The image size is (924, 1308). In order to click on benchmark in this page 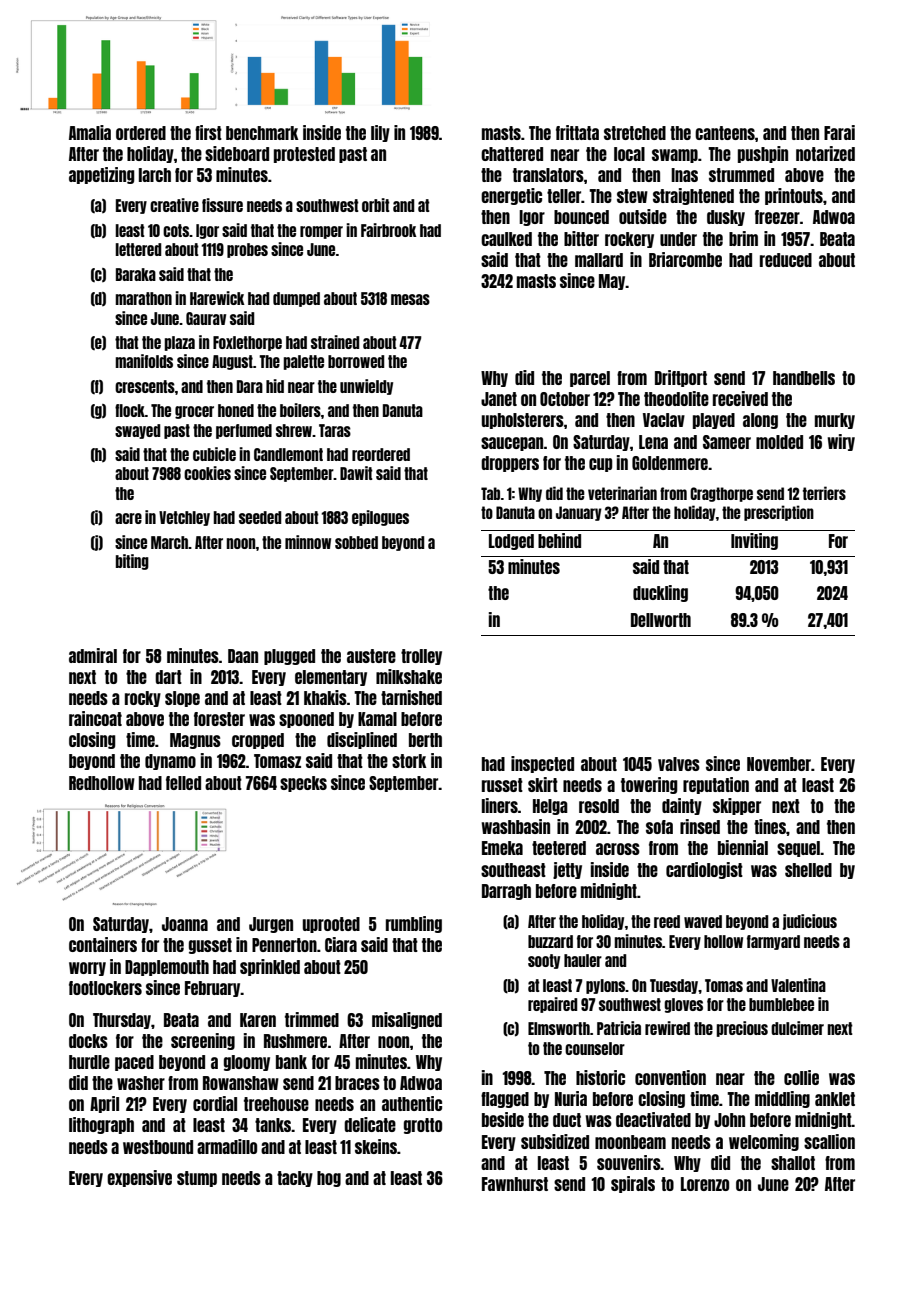, I will do `click(262, 133)`.
